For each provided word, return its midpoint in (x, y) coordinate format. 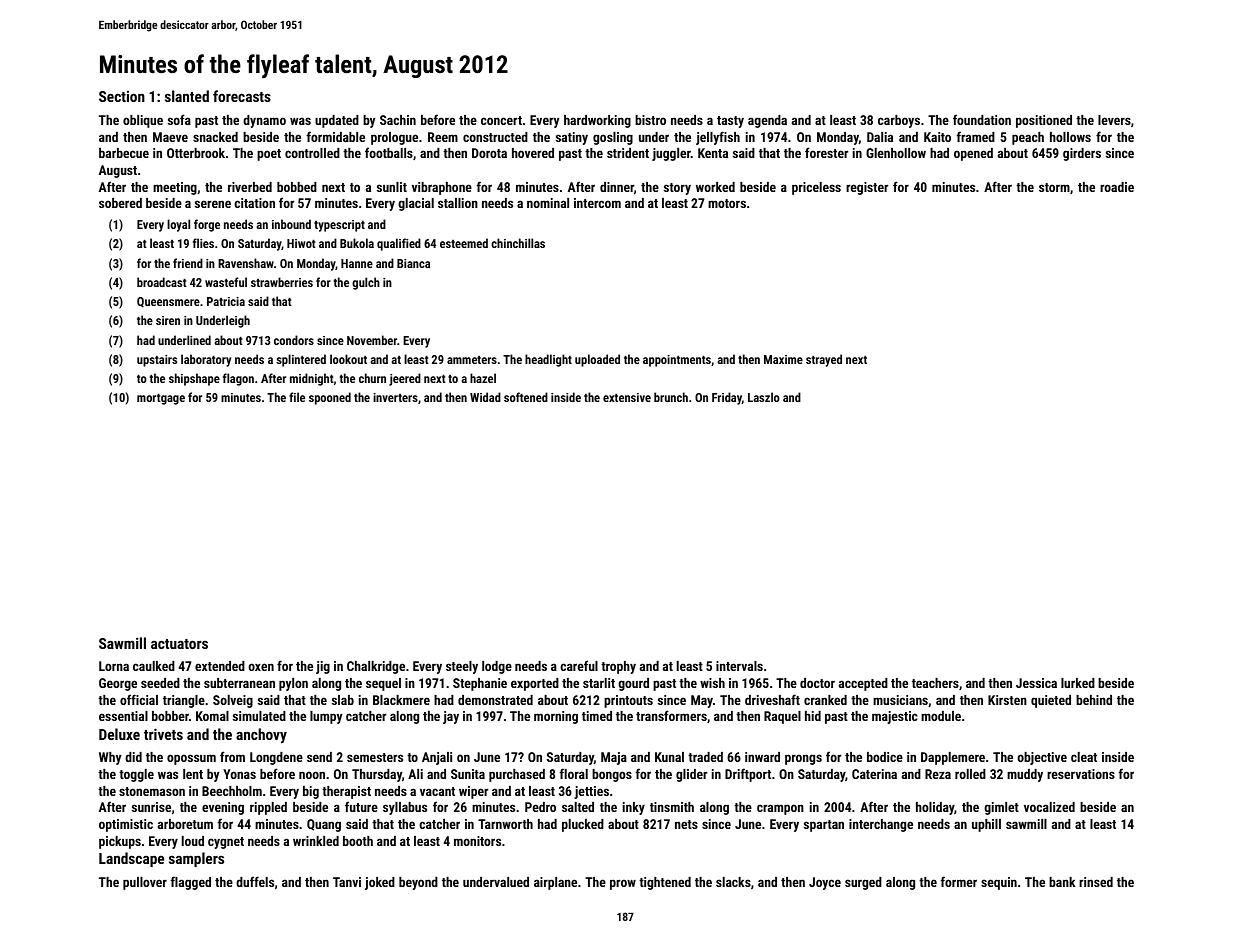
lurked (1078, 683)
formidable (336, 136)
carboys (899, 121)
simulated (259, 716)
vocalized (1049, 807)
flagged (191, 883)
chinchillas (518, 243)
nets (686, 824)
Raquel (782, 717)
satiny (572, 138)
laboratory (206, 360)
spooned (330, 398)
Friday (727, 398)
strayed (824, 360)
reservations (1081, 774)
